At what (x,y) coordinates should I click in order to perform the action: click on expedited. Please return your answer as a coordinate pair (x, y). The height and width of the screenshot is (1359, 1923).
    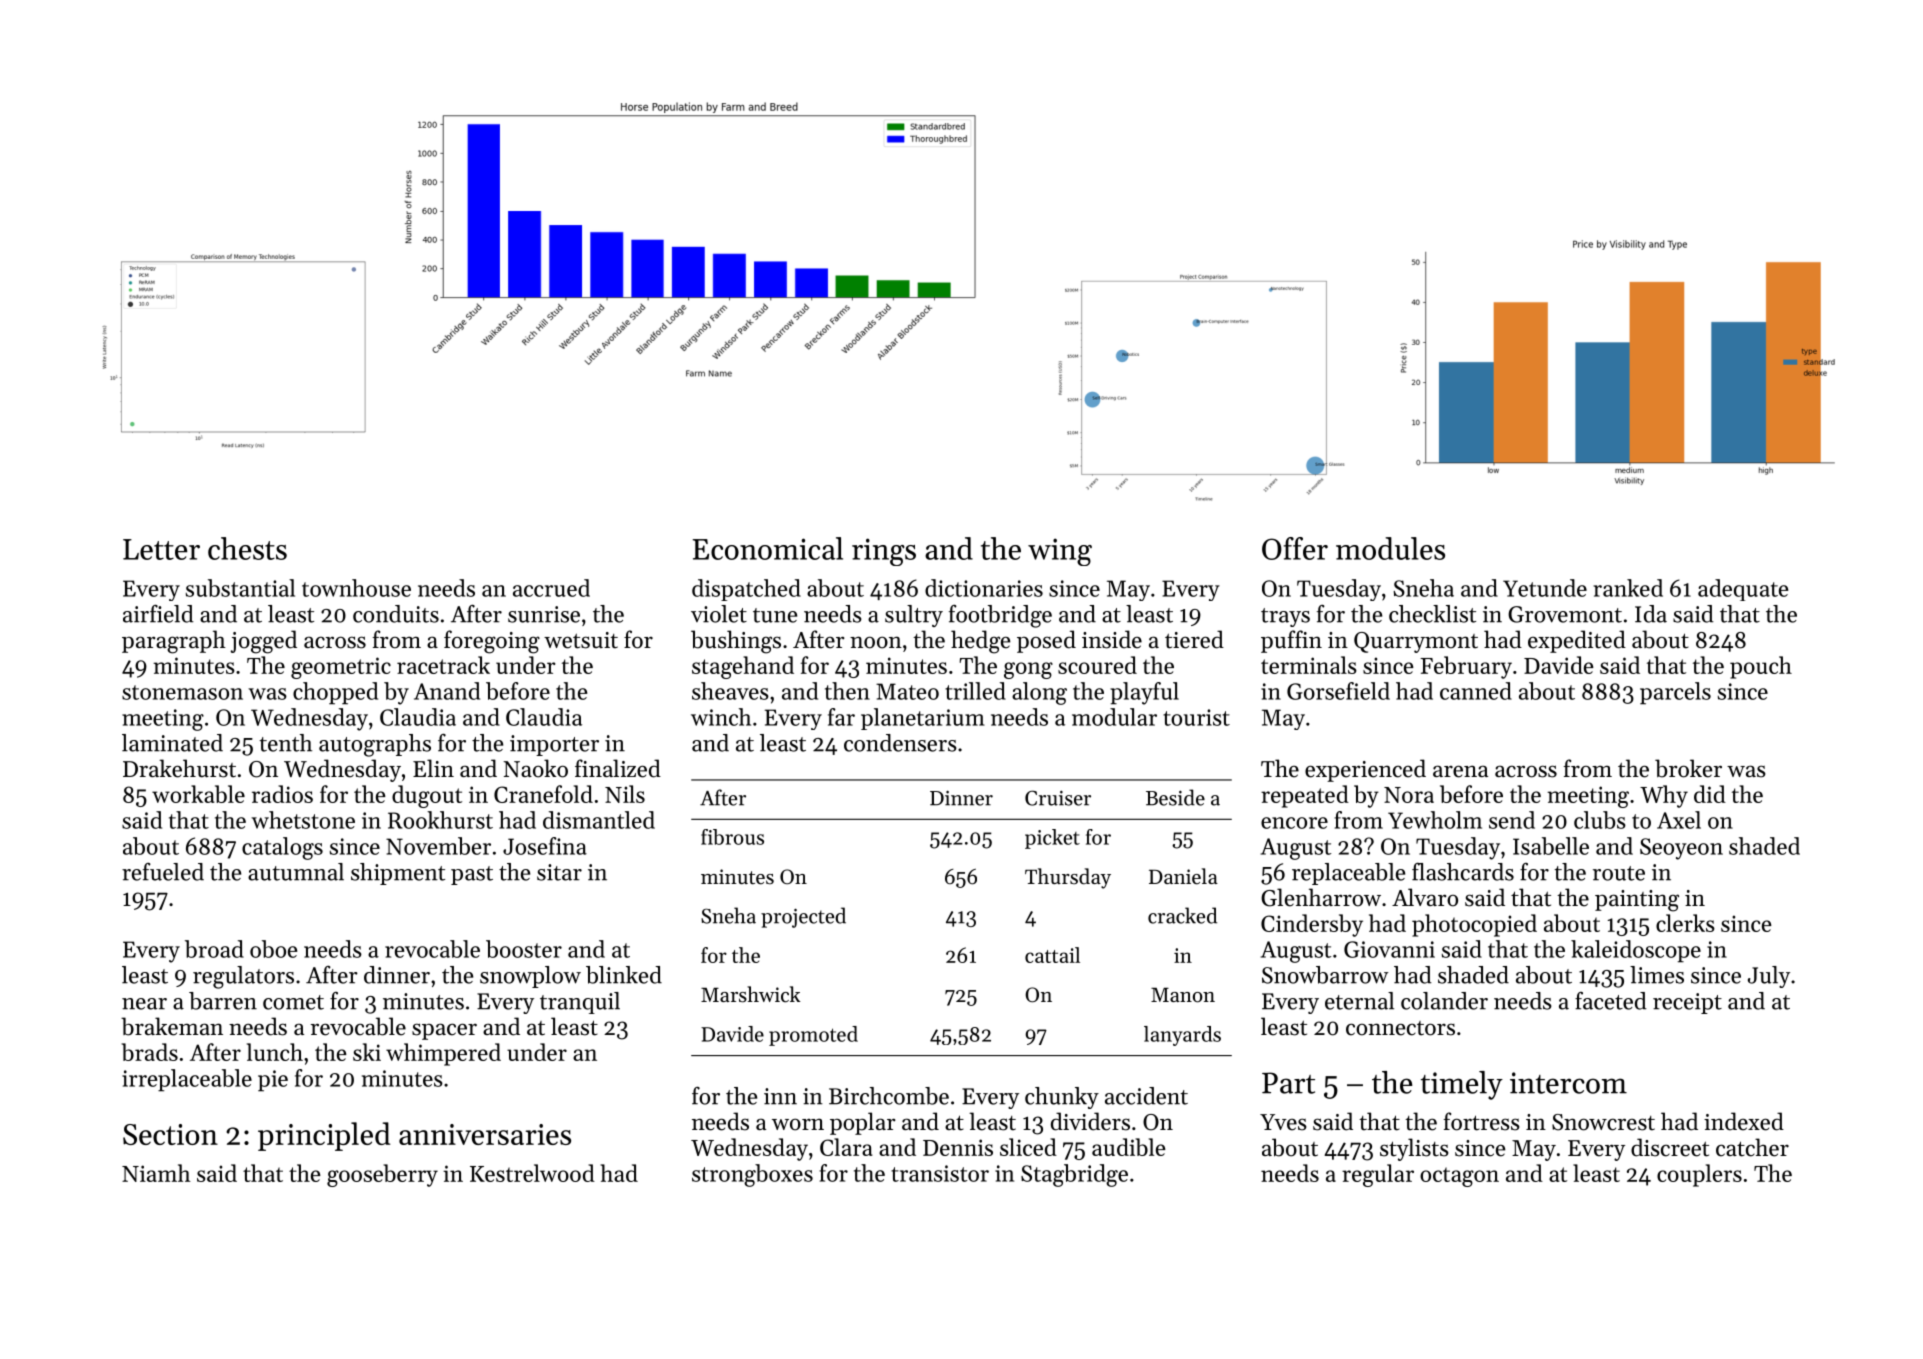
    Looking at the image, I should click on (1577, 641).
